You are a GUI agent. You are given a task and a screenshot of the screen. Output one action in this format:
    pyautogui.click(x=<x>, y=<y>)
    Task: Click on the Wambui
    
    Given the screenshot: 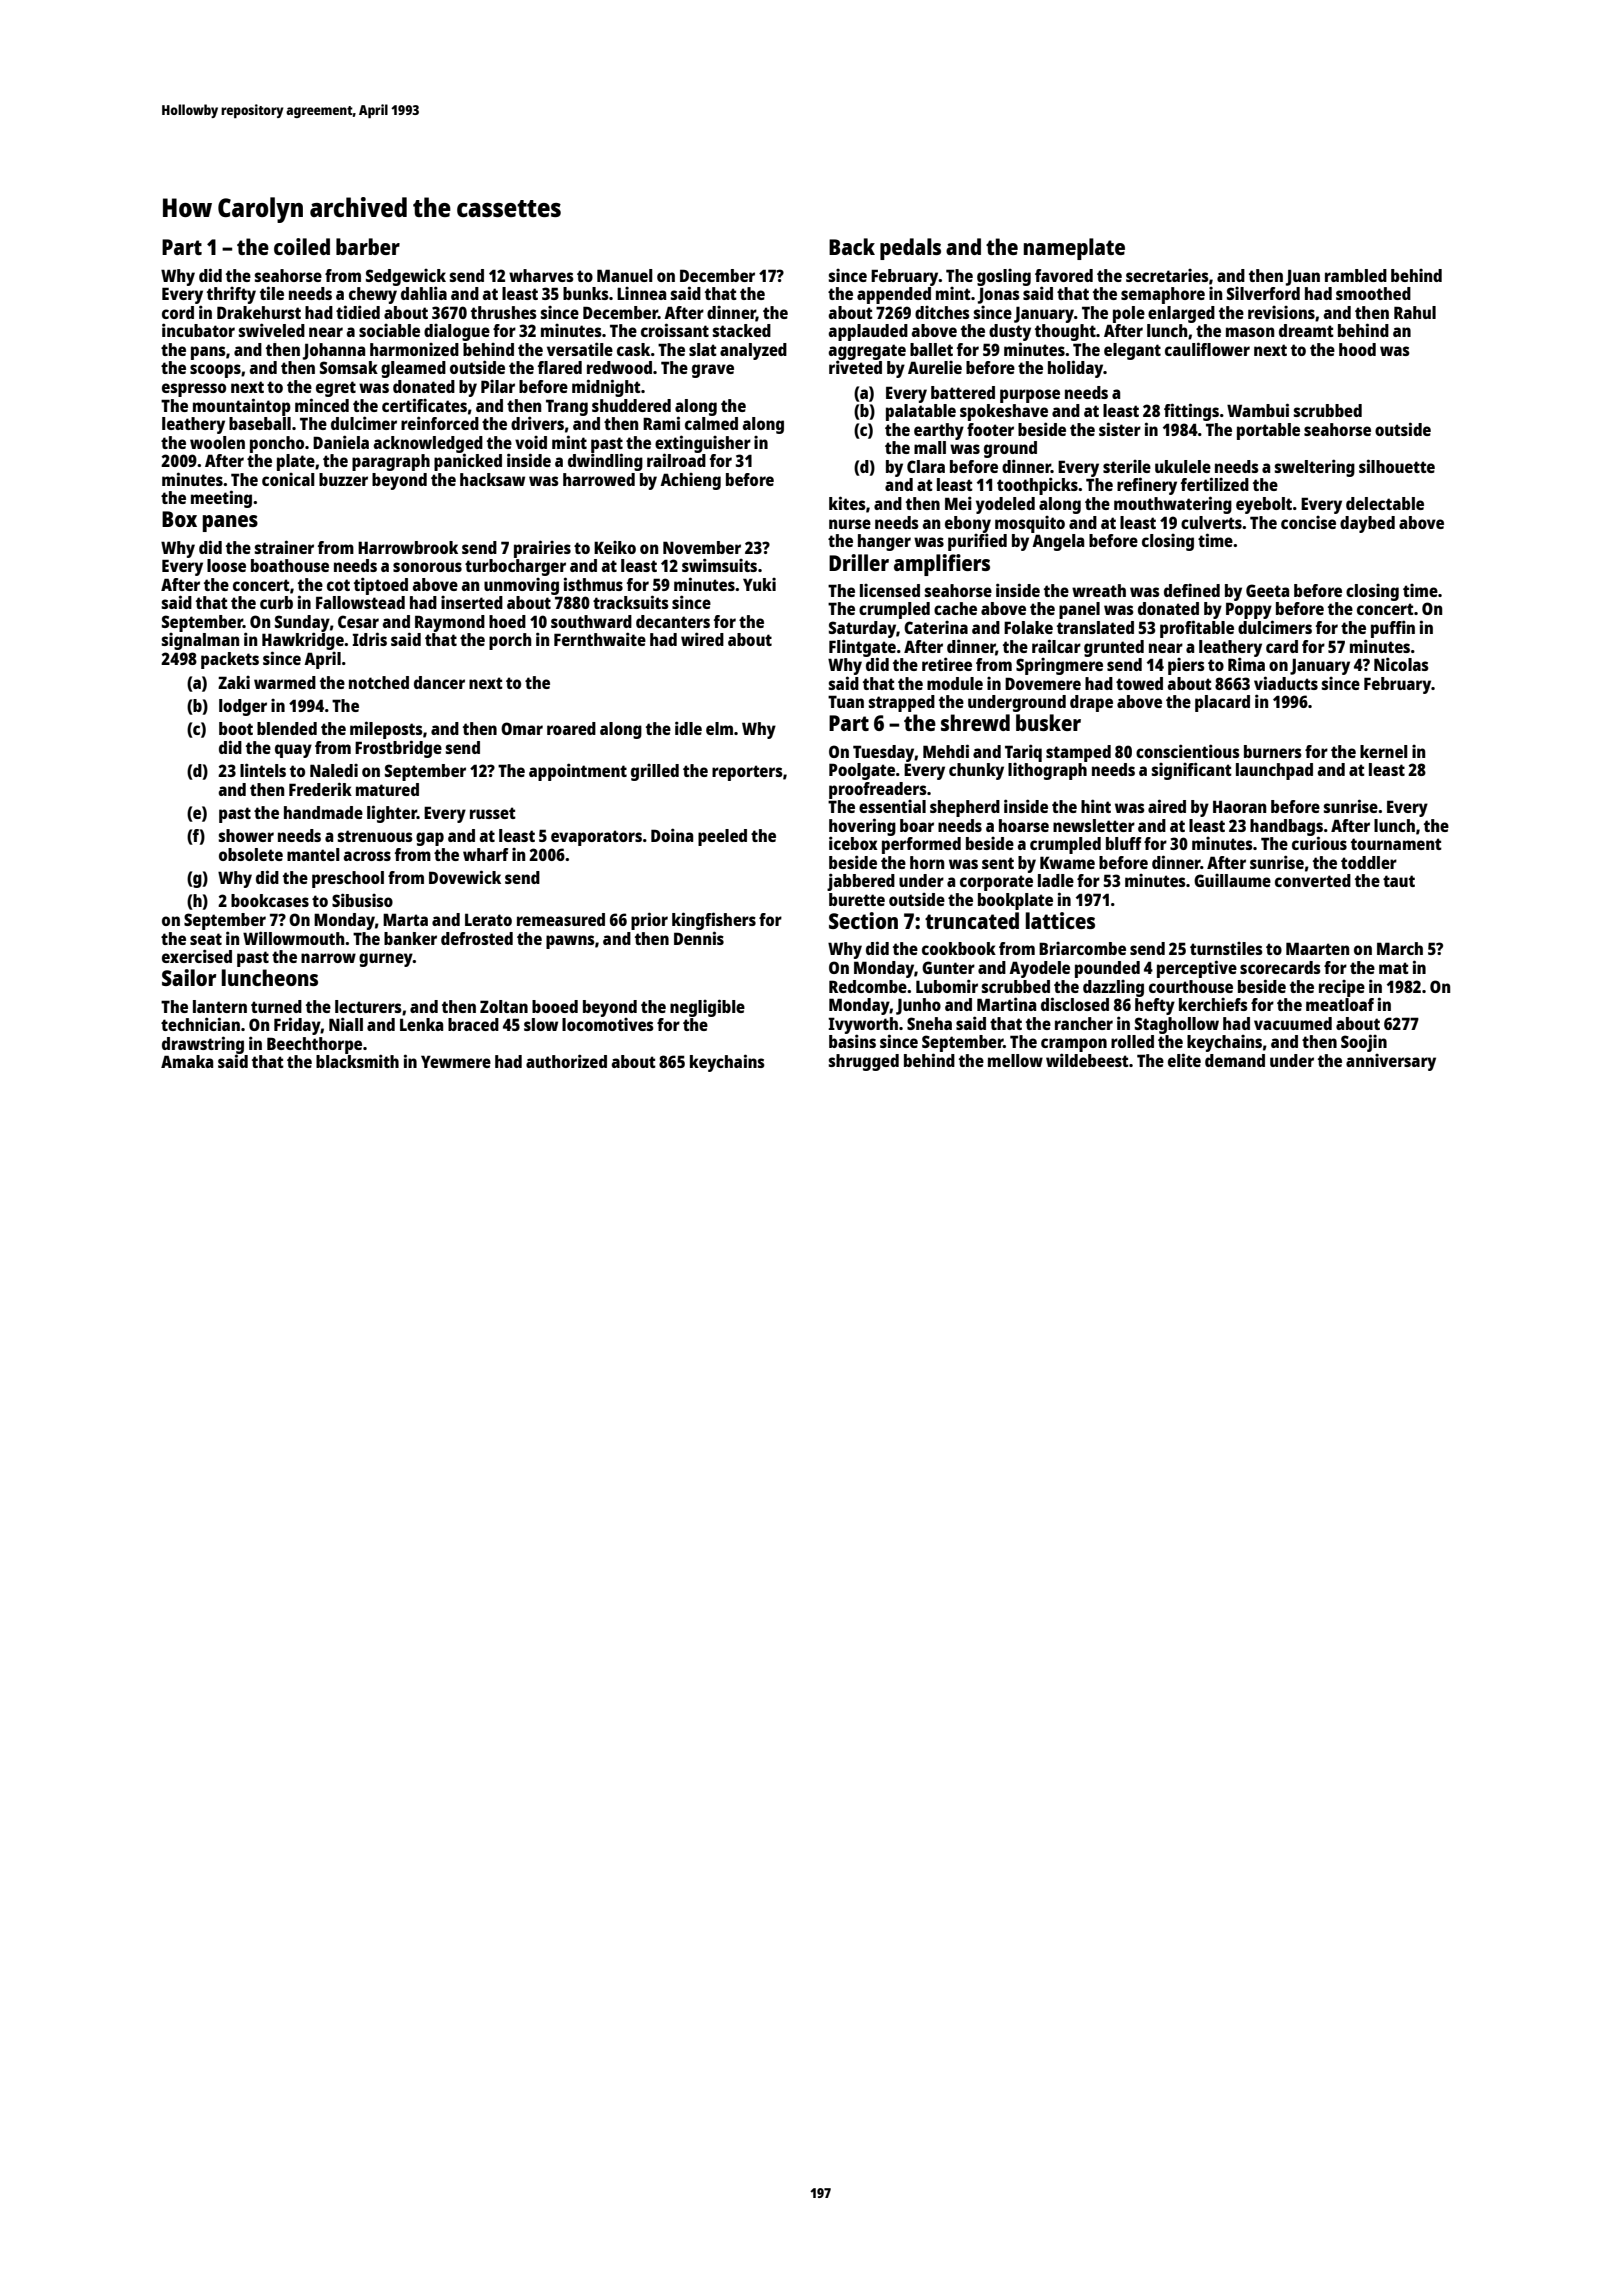 What is the action you would take?
    pyautogui.click(x=1258, y=410)
